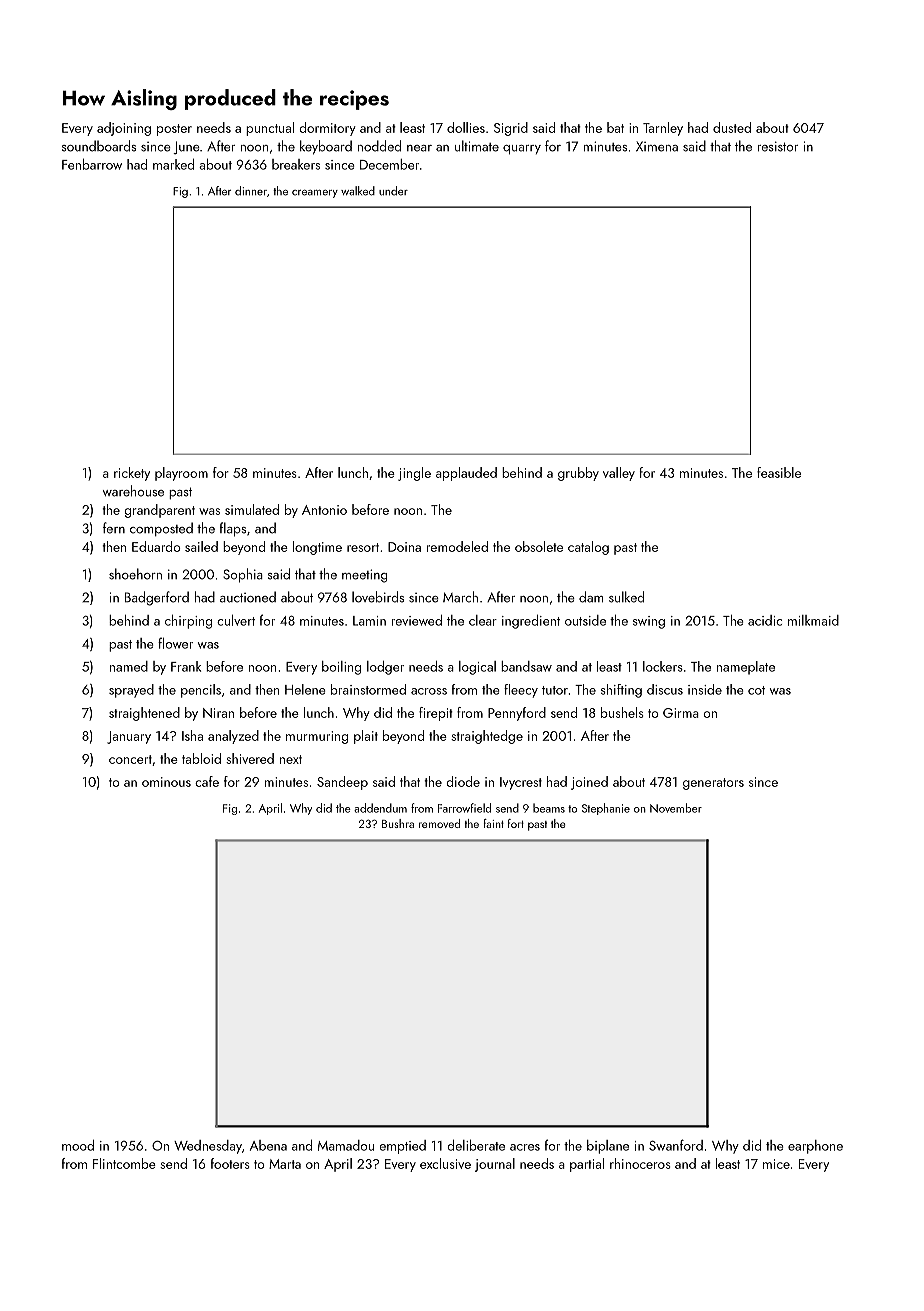  I want to click on applauded, so click(466, 474).
